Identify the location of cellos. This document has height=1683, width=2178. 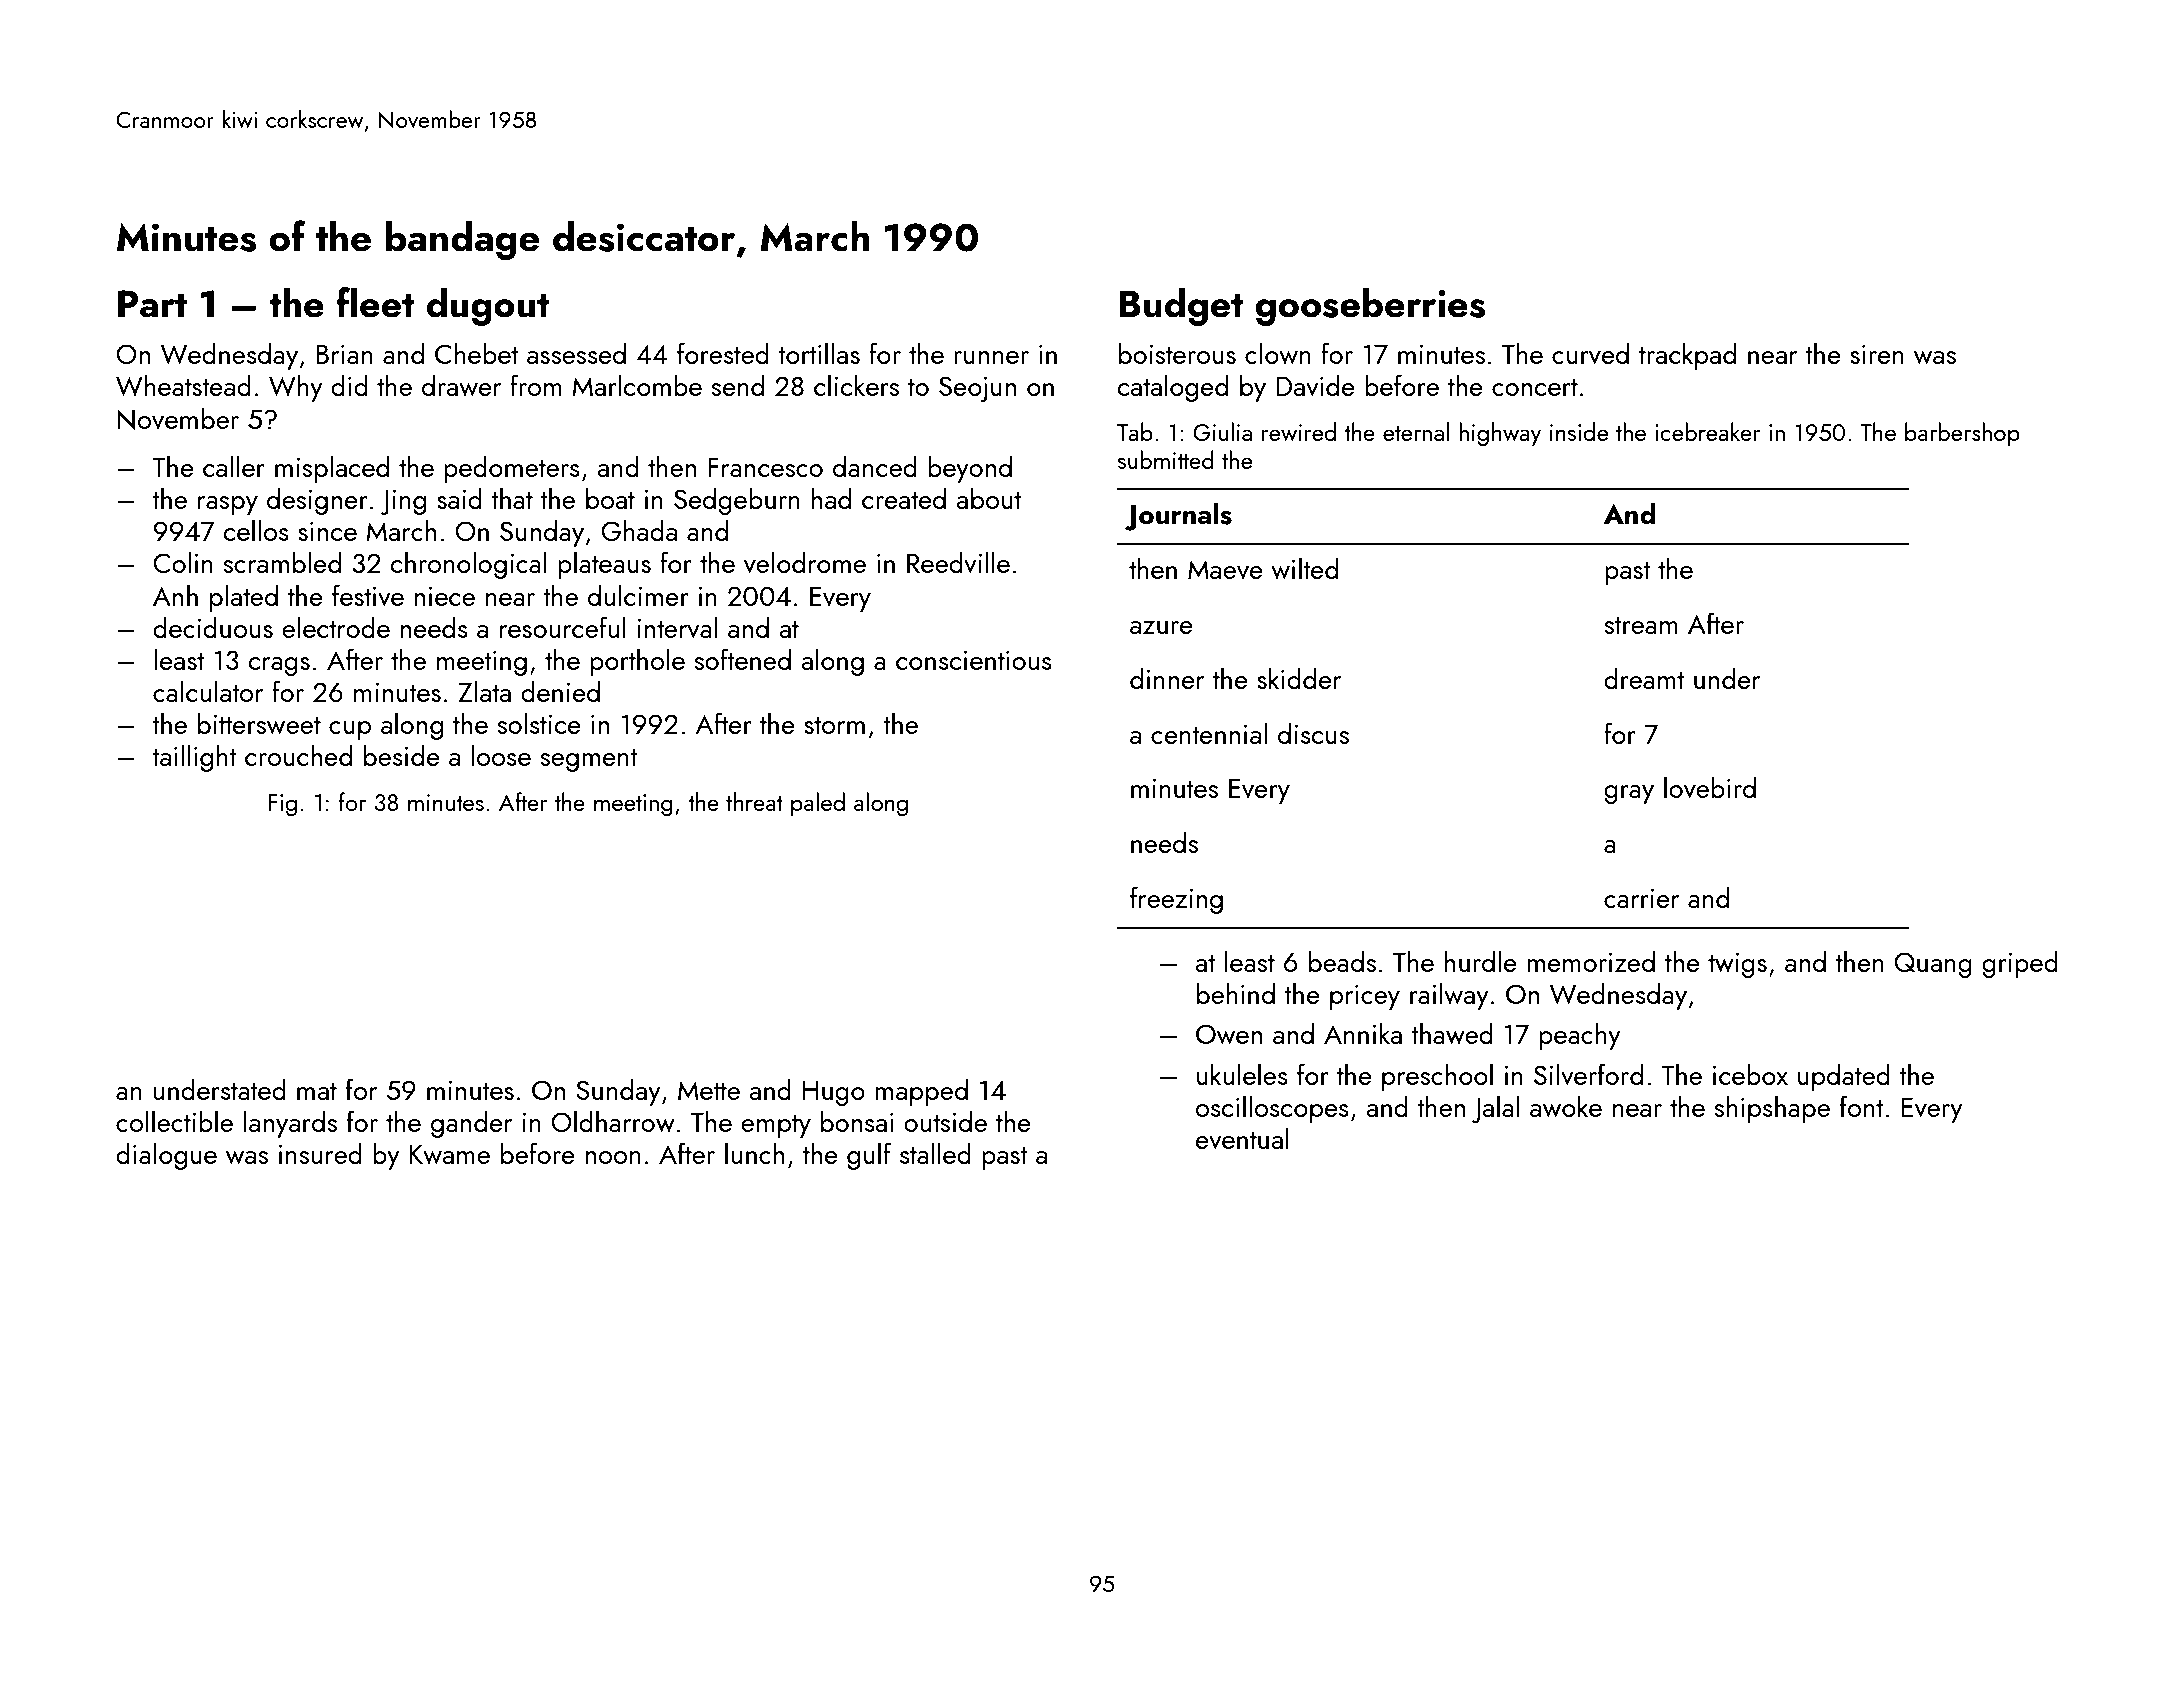
(256, 530).
